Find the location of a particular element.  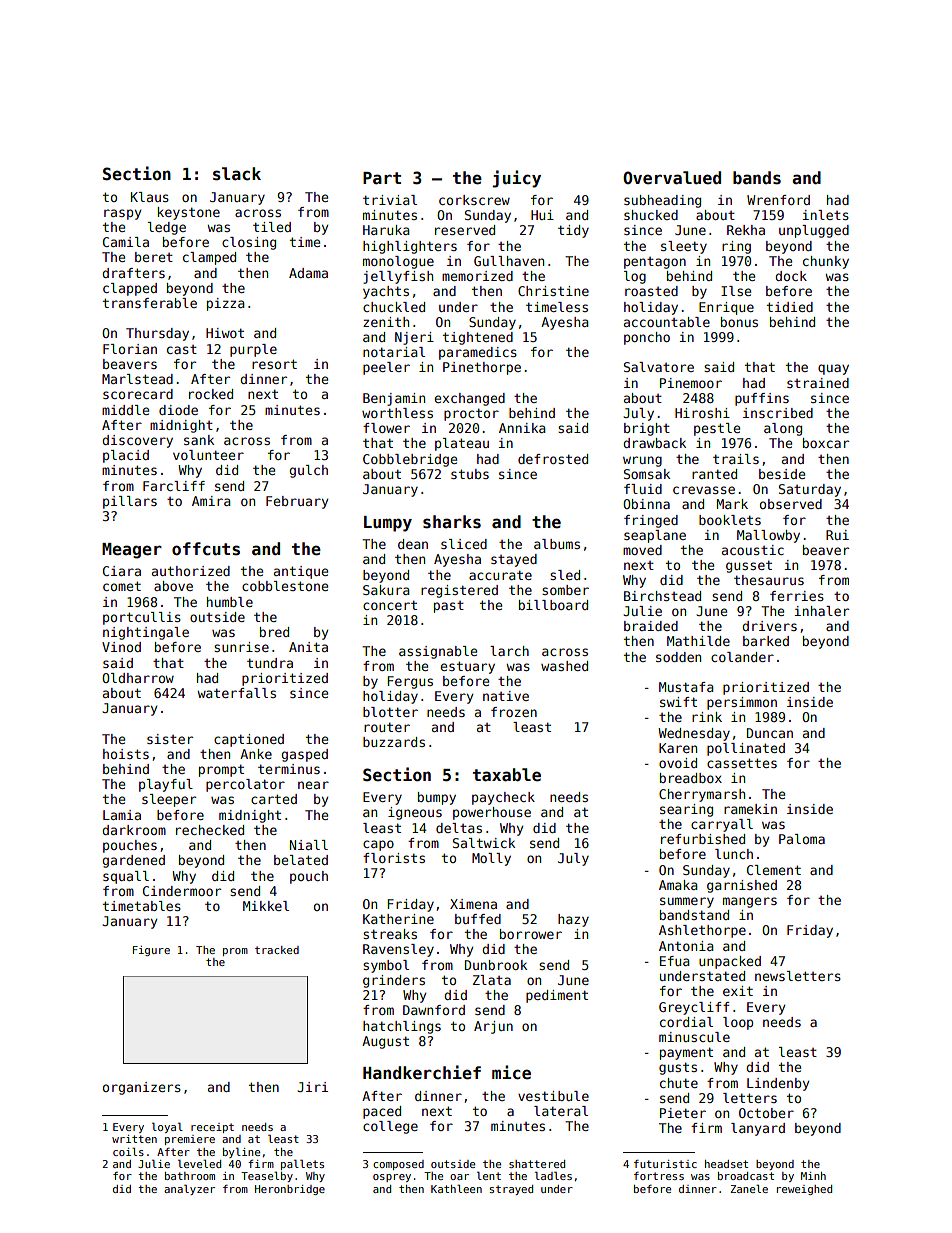

gardened is located at coordinates (133, 861).
